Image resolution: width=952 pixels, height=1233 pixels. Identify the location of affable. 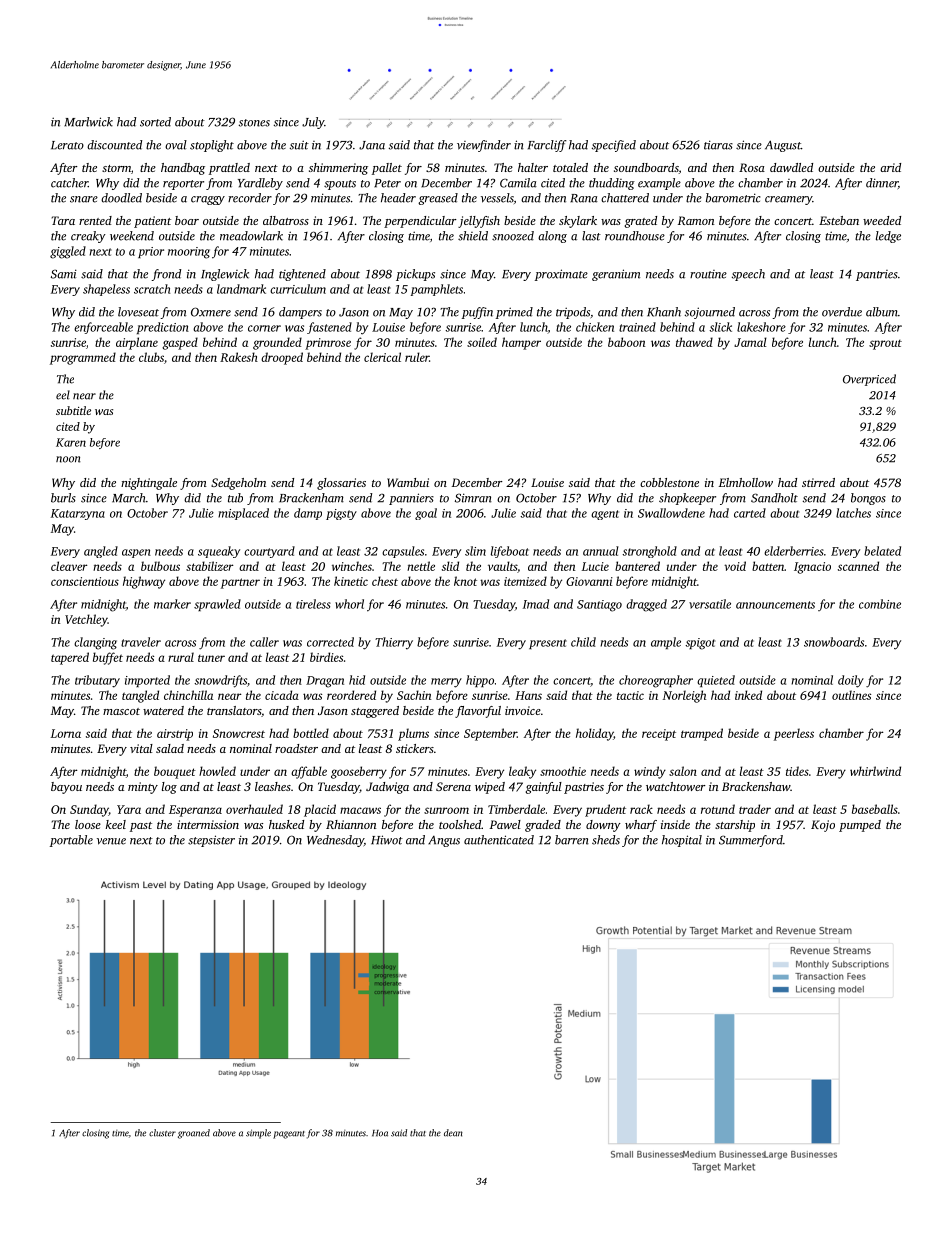
(309, 772).
